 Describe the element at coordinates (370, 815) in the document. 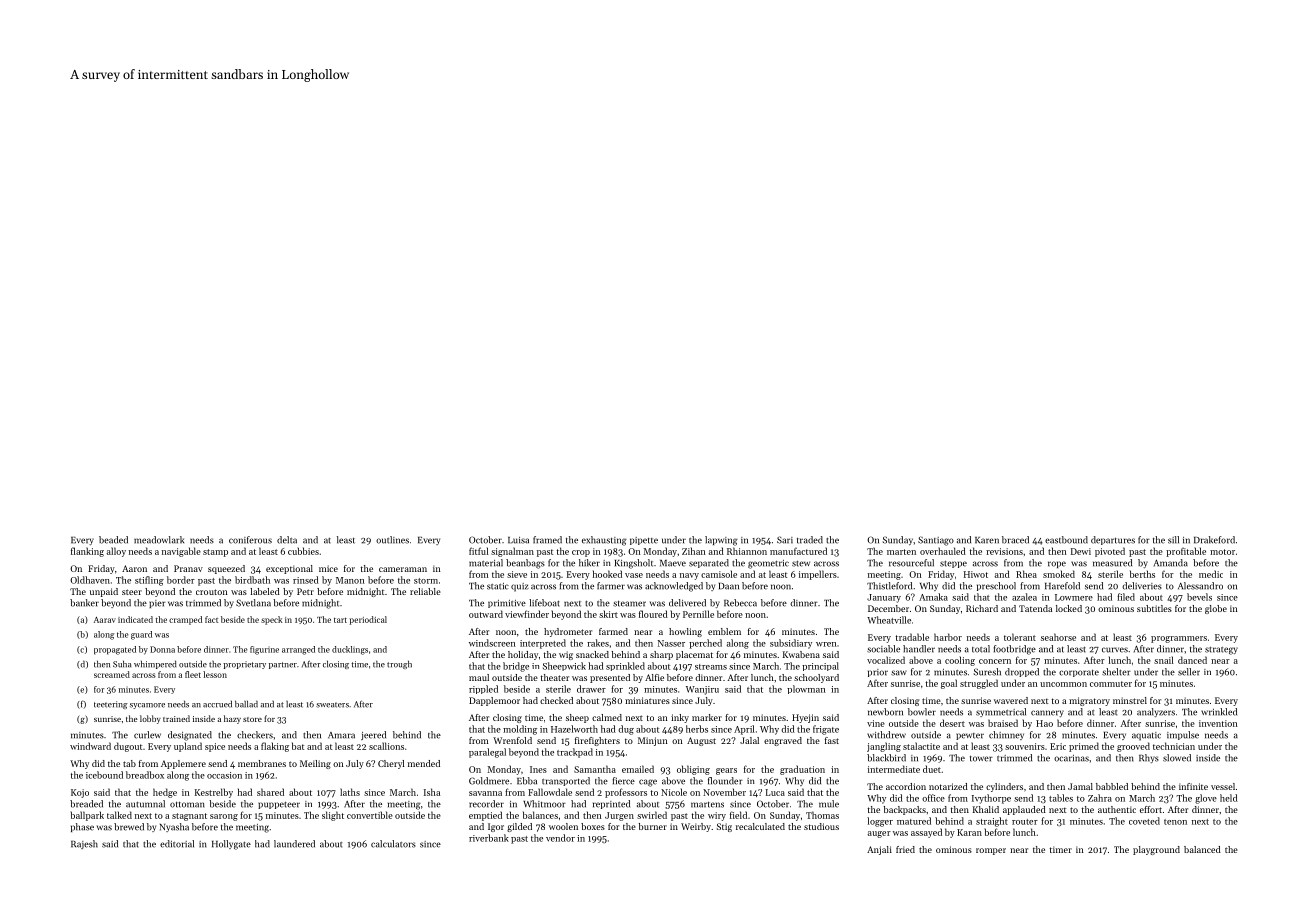

I see `convertible` at that location.
